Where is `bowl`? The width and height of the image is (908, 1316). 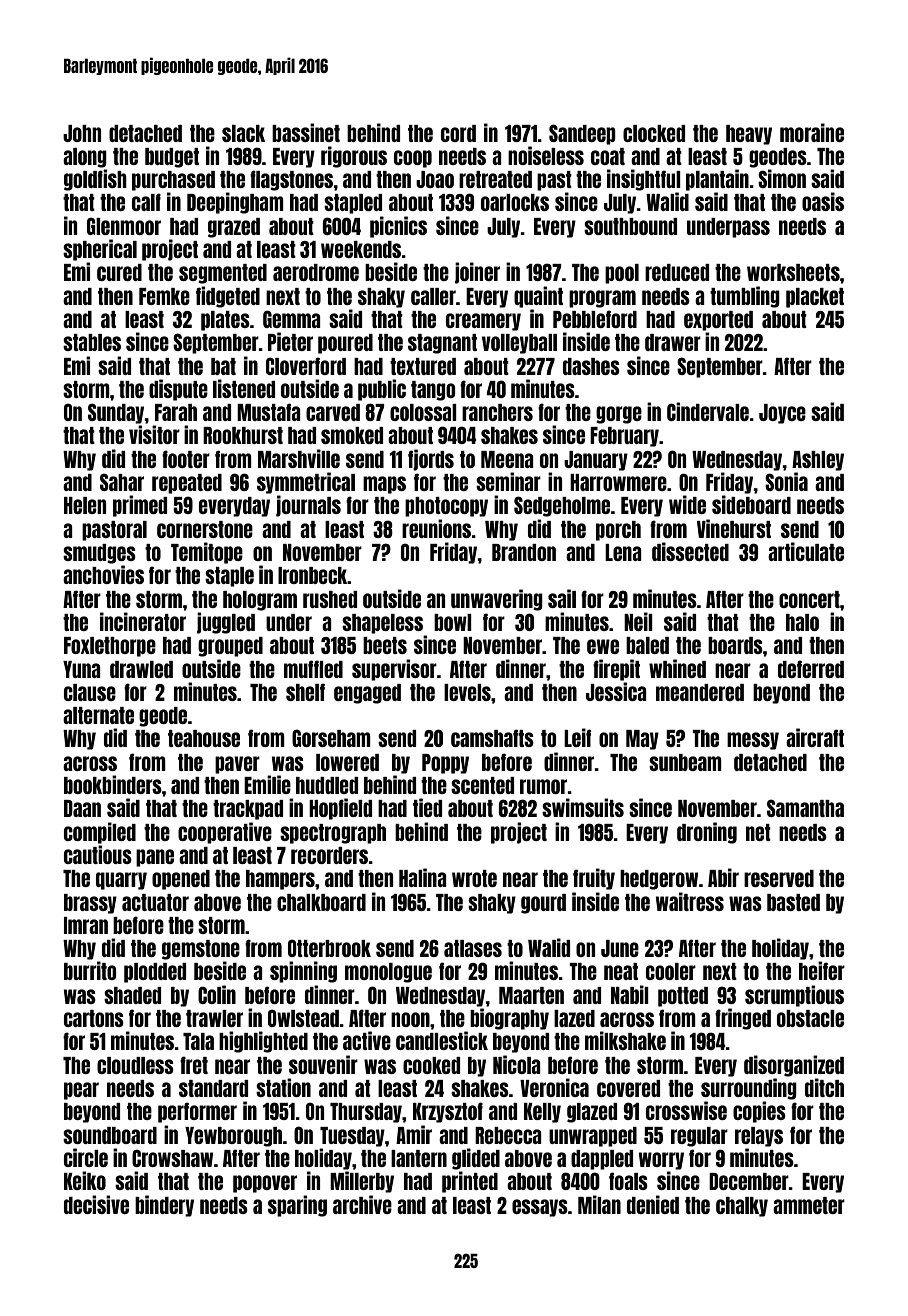 bowl is located at coordinates (453, 622).
